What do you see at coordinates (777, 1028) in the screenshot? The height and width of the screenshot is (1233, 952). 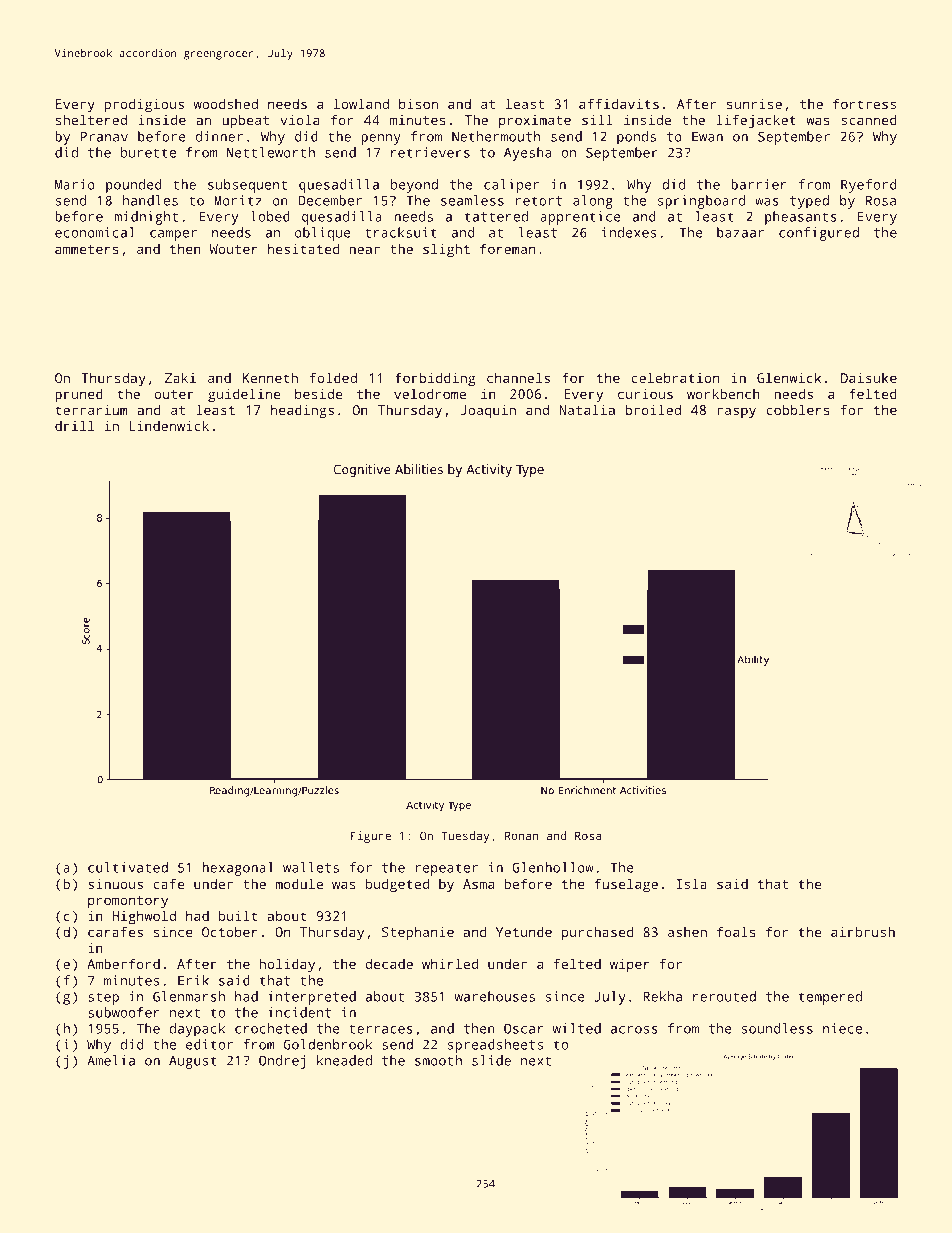 I see `soundless` at bounding box center [777, 1028].
